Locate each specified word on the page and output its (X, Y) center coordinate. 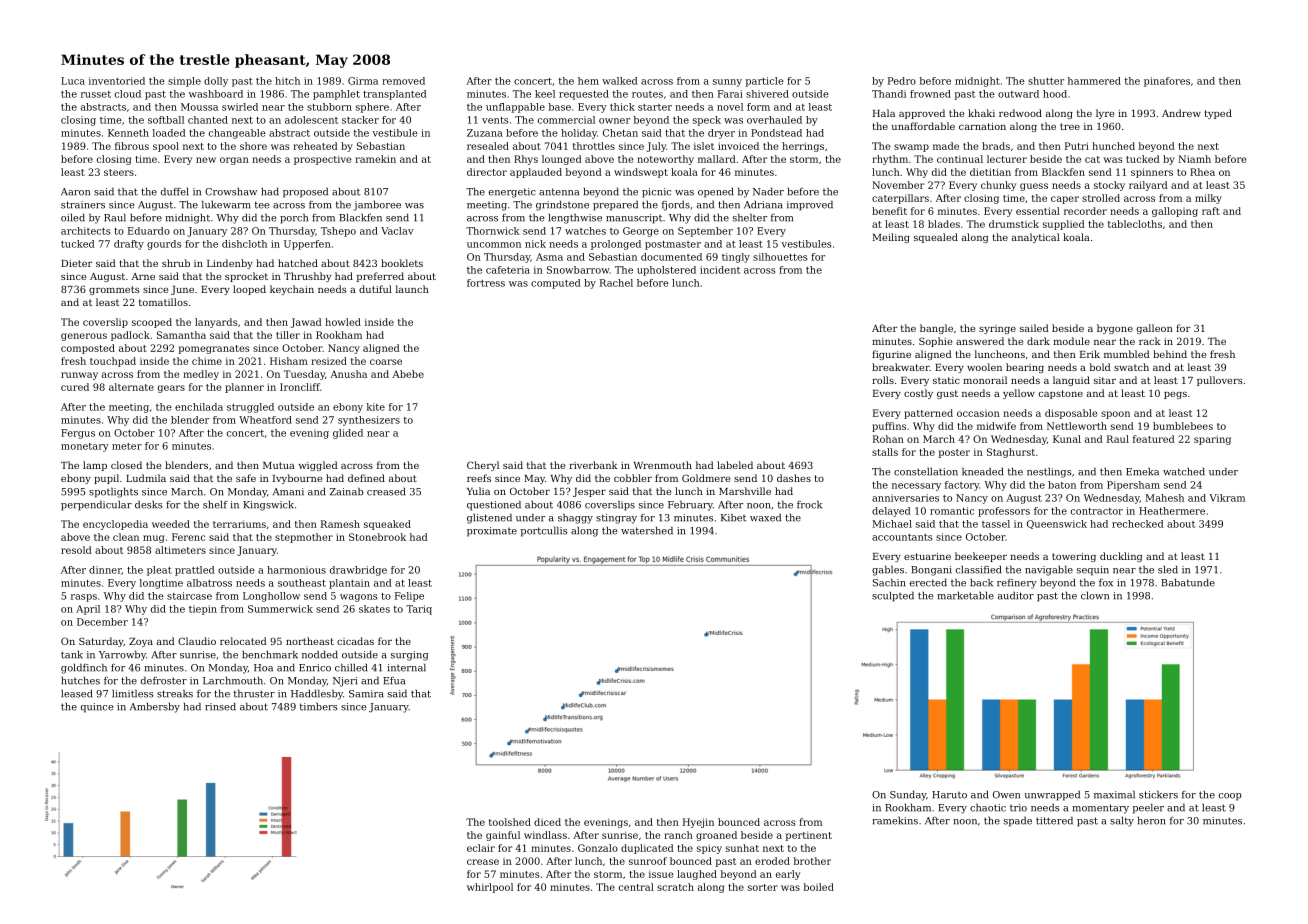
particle (765, 82)
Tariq (419, 610)
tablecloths (1135, 224)
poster (954, 453)
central (636, 887)
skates (374, 609)
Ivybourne (297, 479)
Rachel (616, 283)
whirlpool (490, 888)
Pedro (902, 81)
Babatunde (1188, 582)
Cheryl (483, 466)
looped (249, 290)
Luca (73, 81)
